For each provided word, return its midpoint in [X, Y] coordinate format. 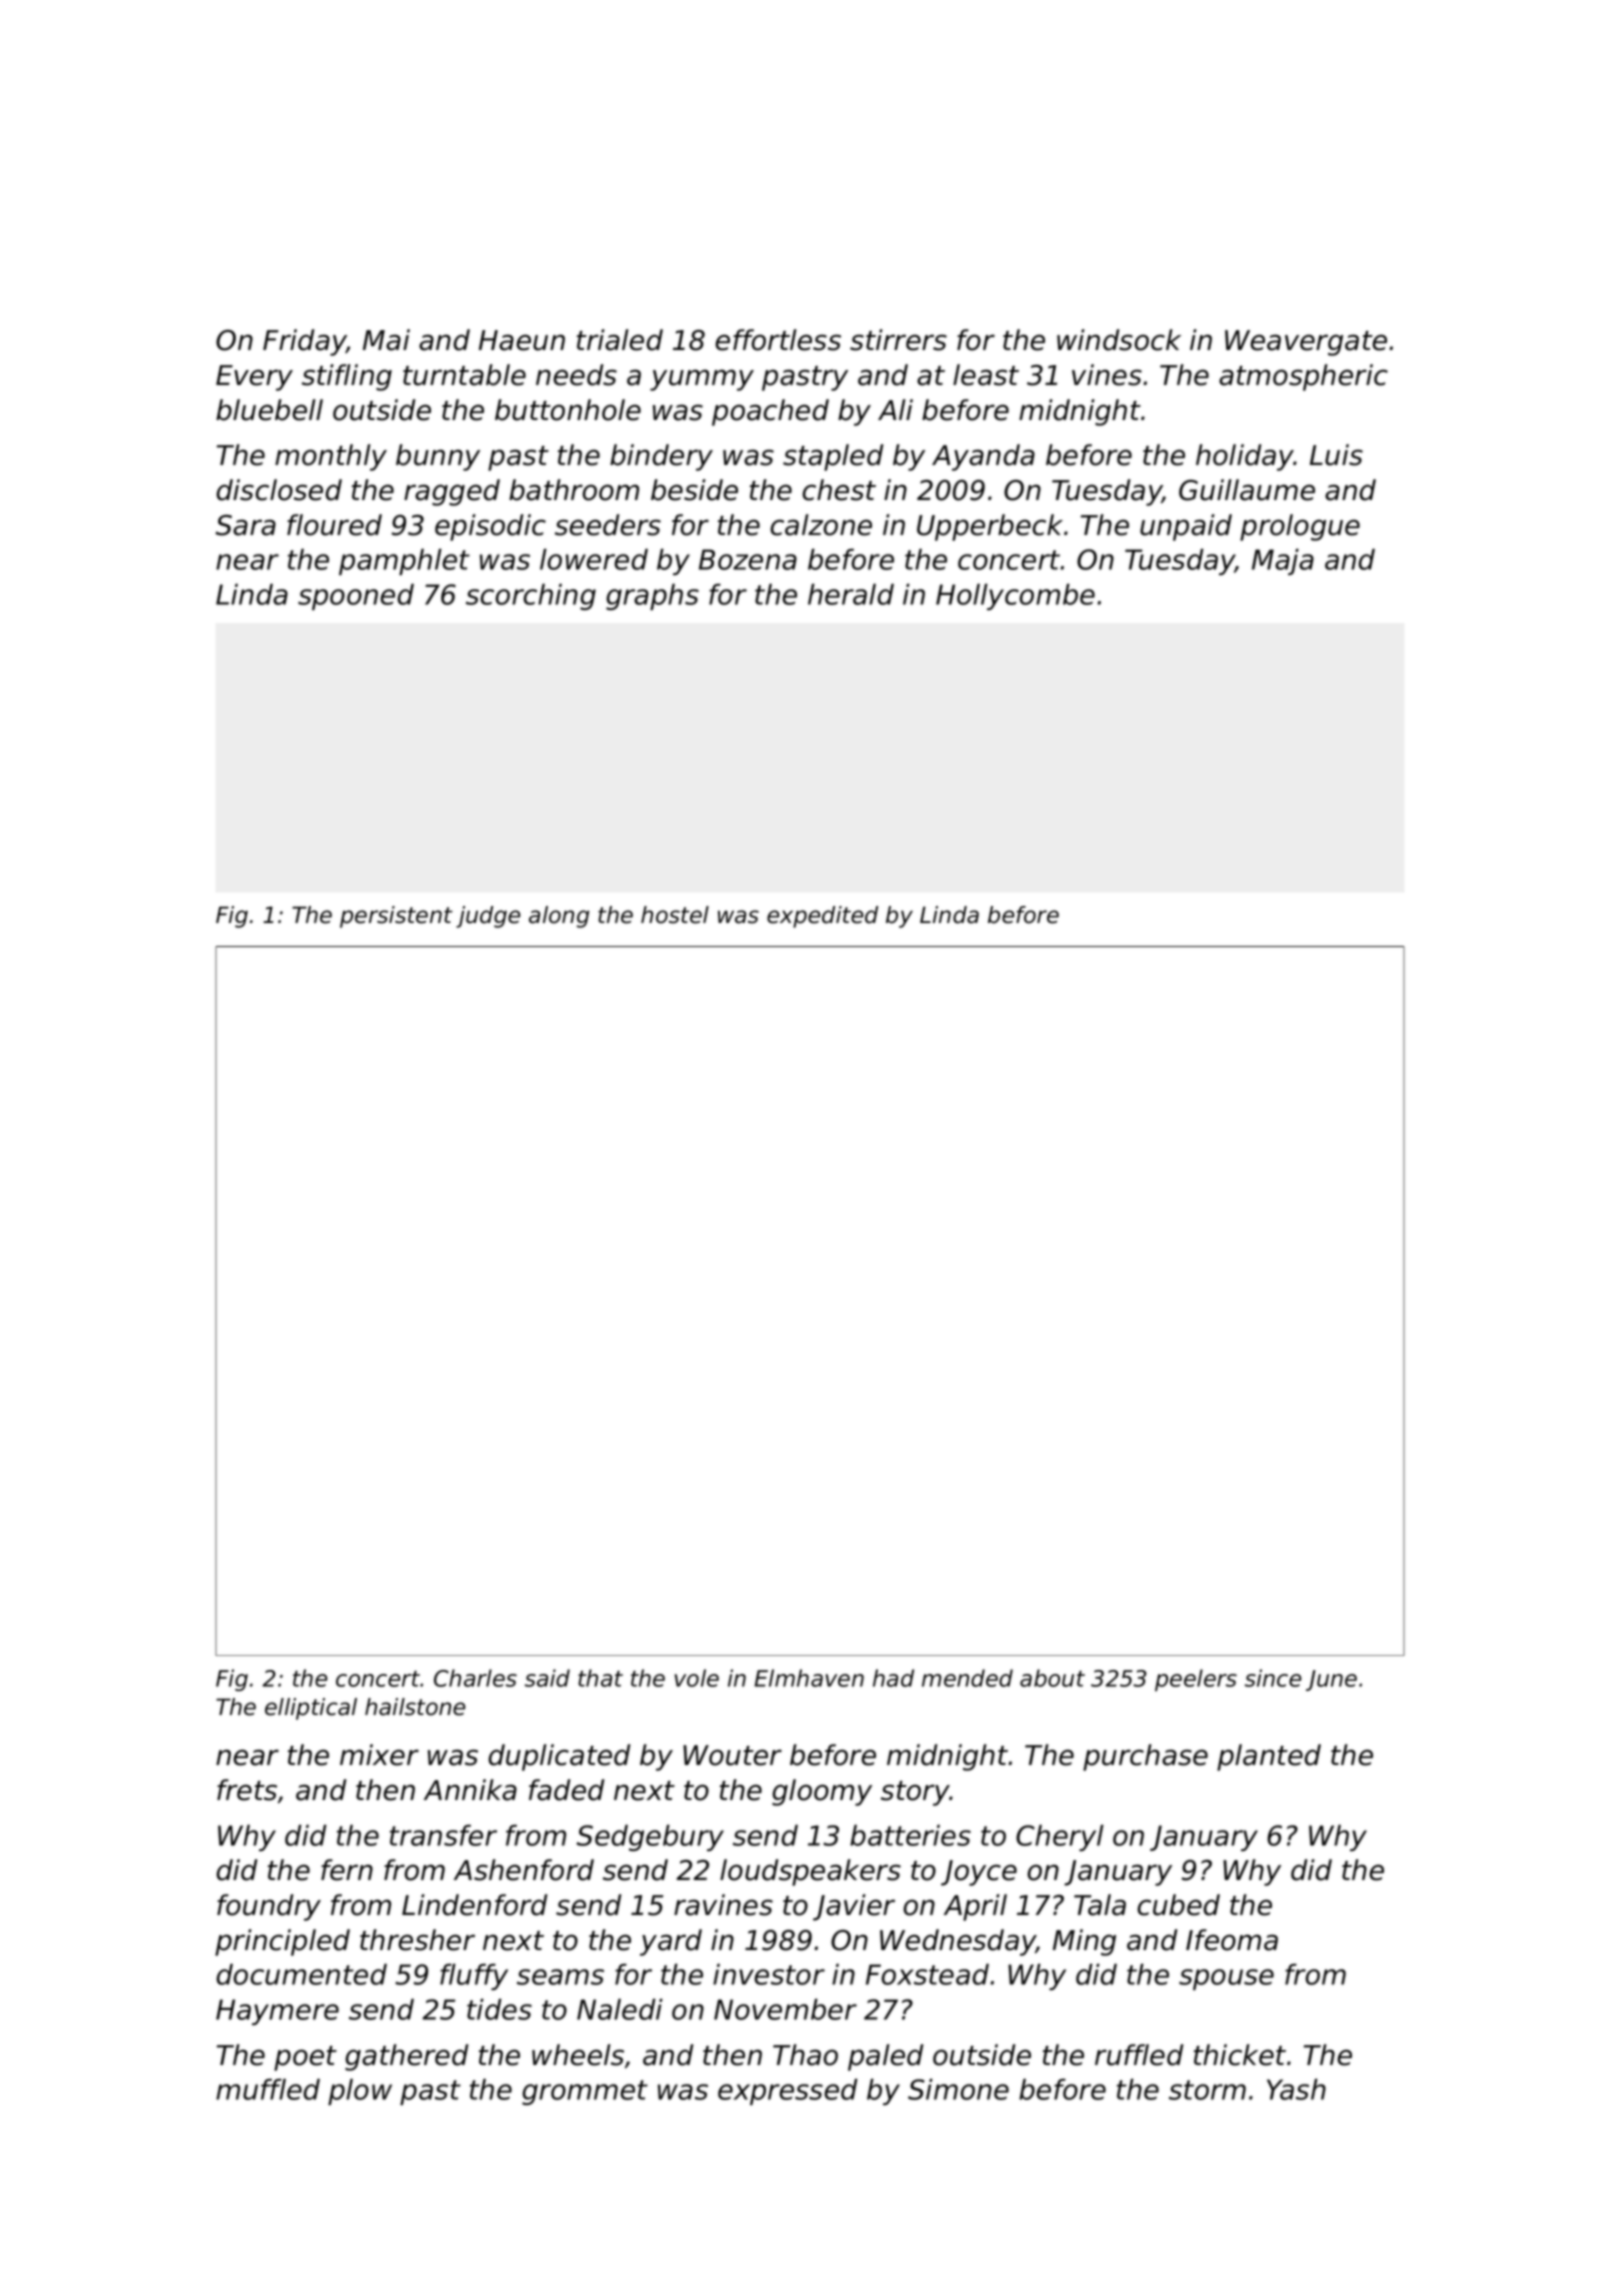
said [547, 1678]
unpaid [1186, 527]
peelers [1196, 1680]
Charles [475, 1678]
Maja [1283, 562]
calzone [821, 525]
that [600, 1678]
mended [967, 1678]
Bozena [748, 559]
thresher [417, 1940]
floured [334, 525]
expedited [822, 917]
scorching [531, 597]
